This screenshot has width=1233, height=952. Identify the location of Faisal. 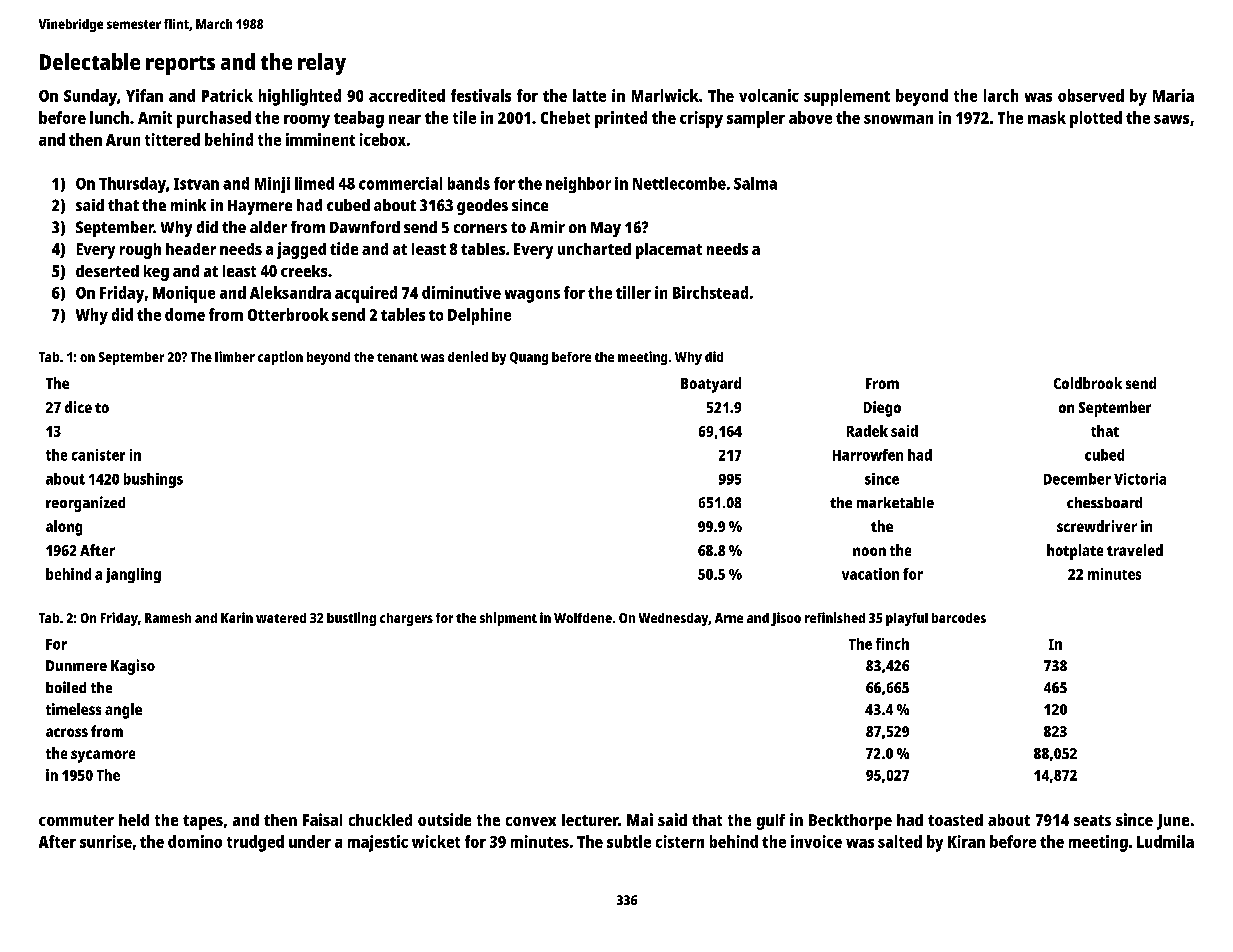
(322, 819).
